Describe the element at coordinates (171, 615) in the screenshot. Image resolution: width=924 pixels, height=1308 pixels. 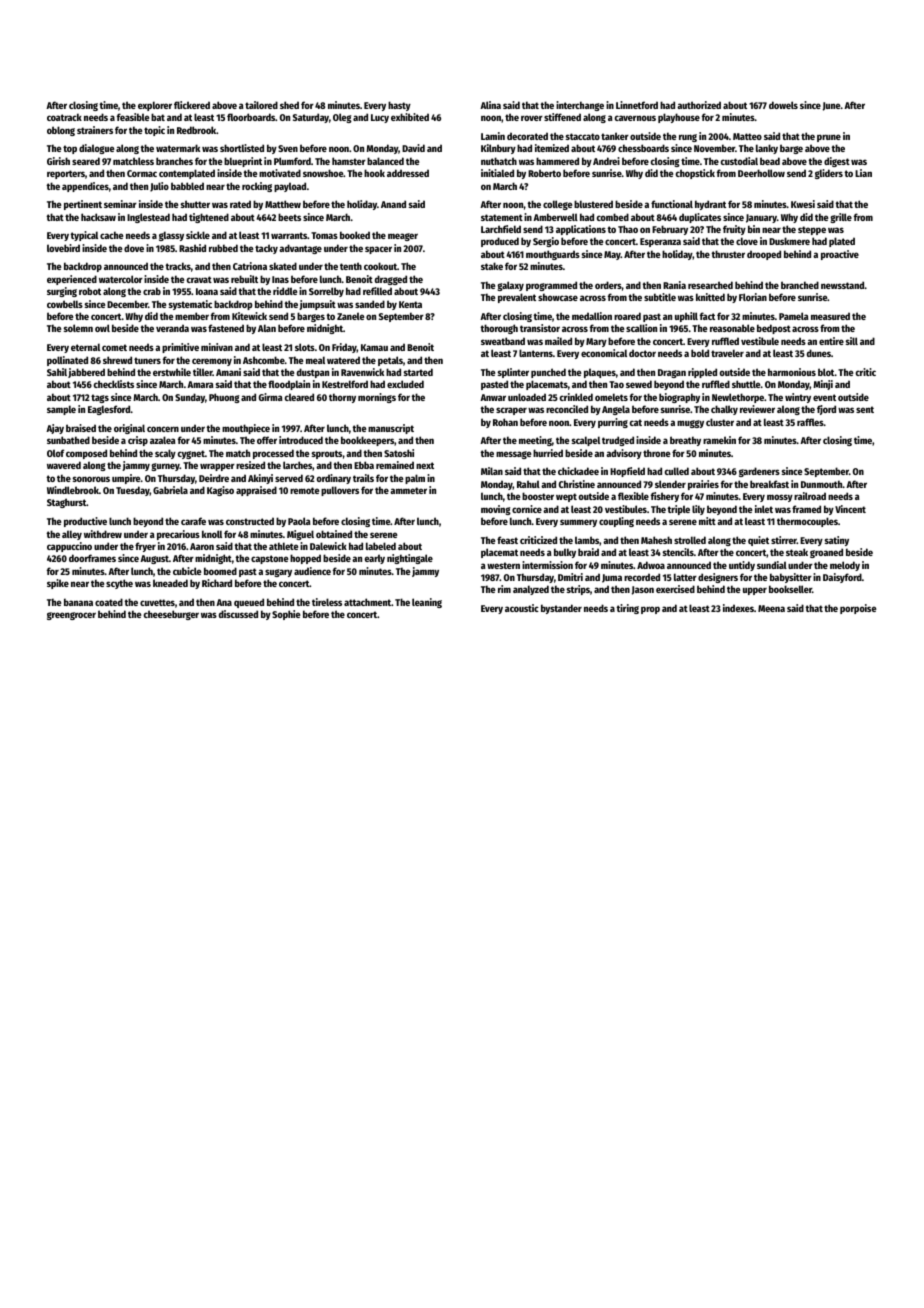
I see `cheeseburger` at that location.
